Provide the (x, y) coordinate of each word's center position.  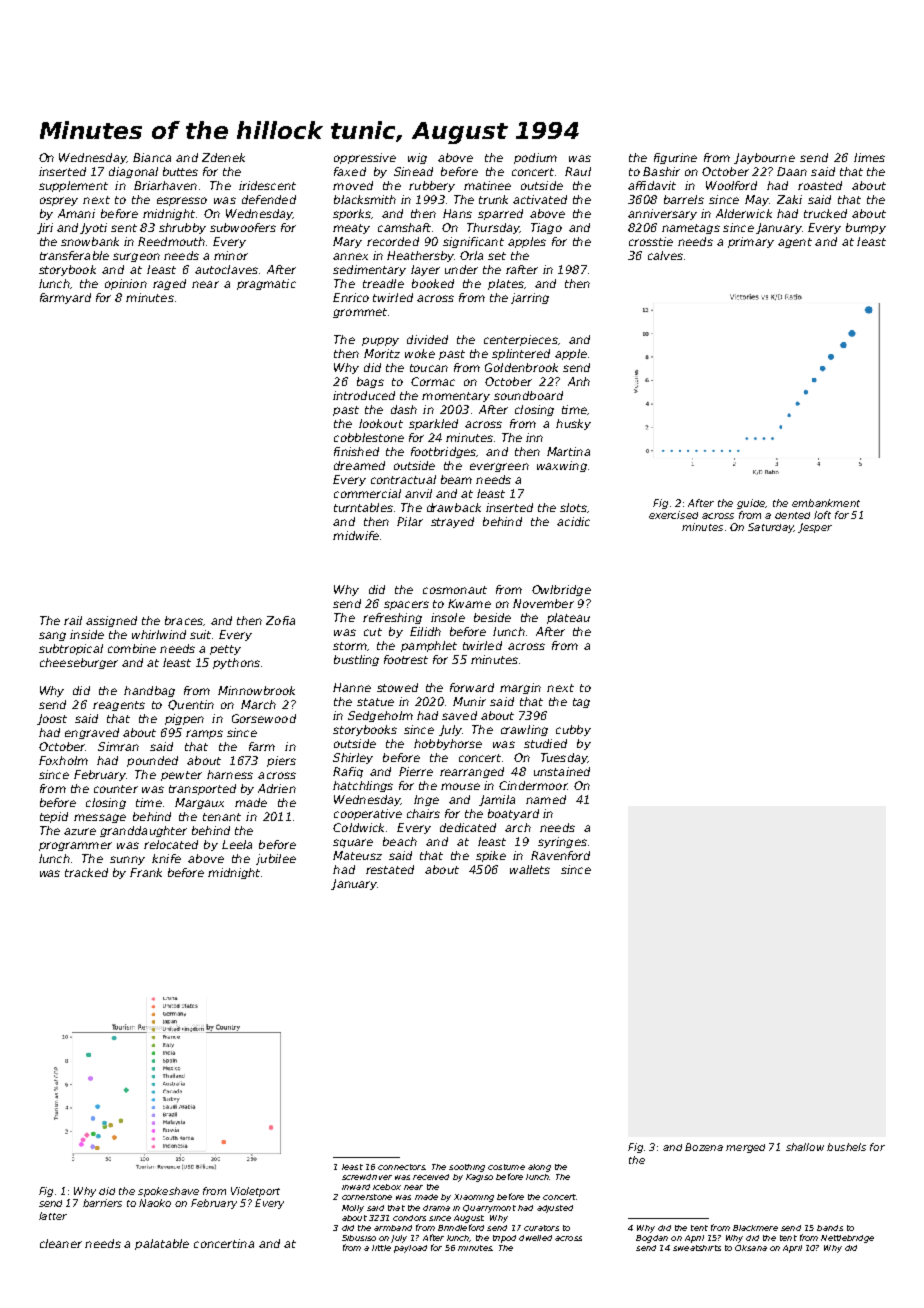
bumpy (866, 228)
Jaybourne (764, 158)
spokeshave (168, 1192)
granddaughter (143, 831)
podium (535, 158)
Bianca (152, 157)
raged (169, 284)
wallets (530, 869)
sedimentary (369, 270)
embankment (826, 503)
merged (745, 1148)
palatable (162, 1244)
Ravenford (560, 855)
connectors (401, 1167)
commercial (367, 493)
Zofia (280, 620)
